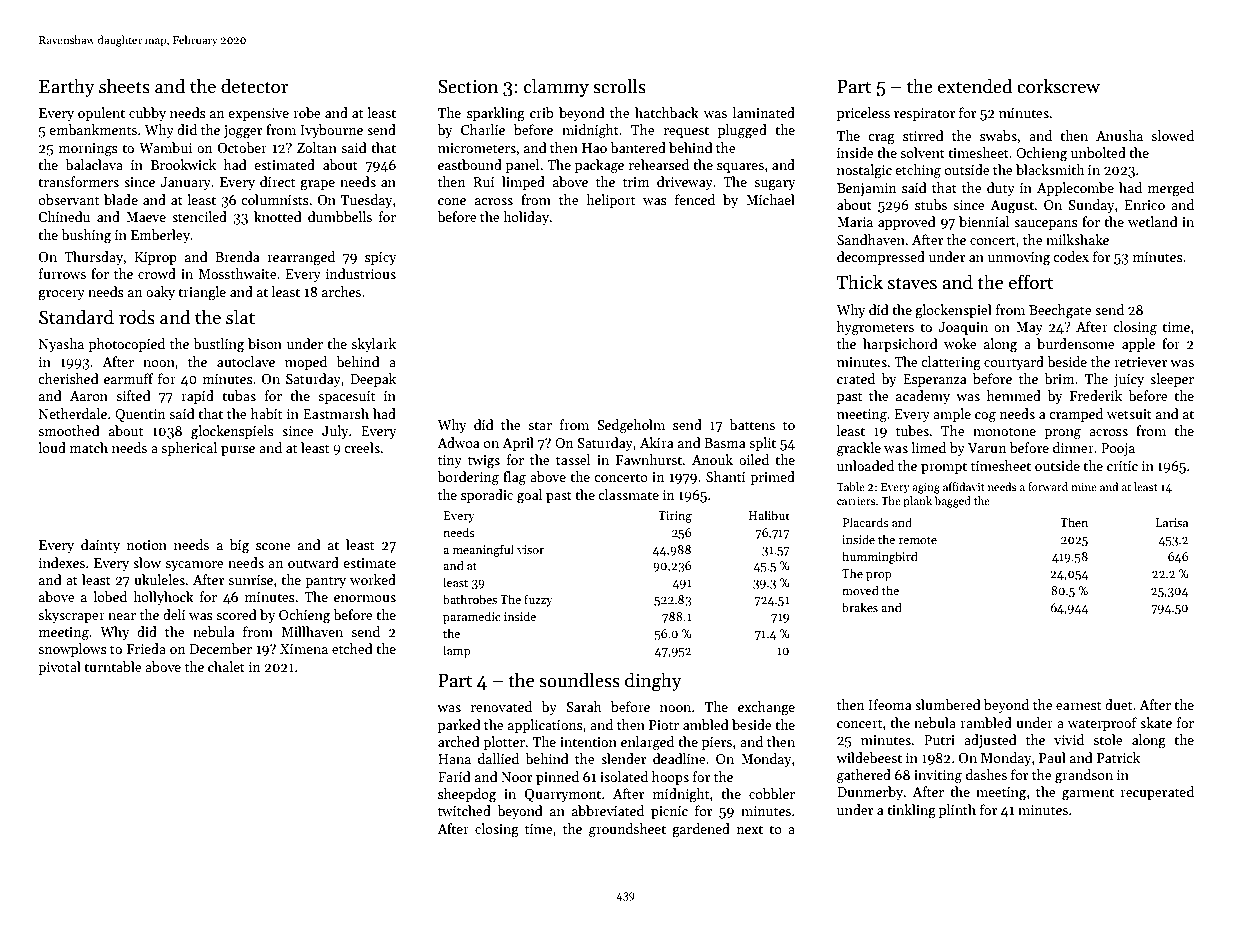  What do you see at coordinates (456, 651) in the document?
I see `lamp` at bounding box center [456, 651].
